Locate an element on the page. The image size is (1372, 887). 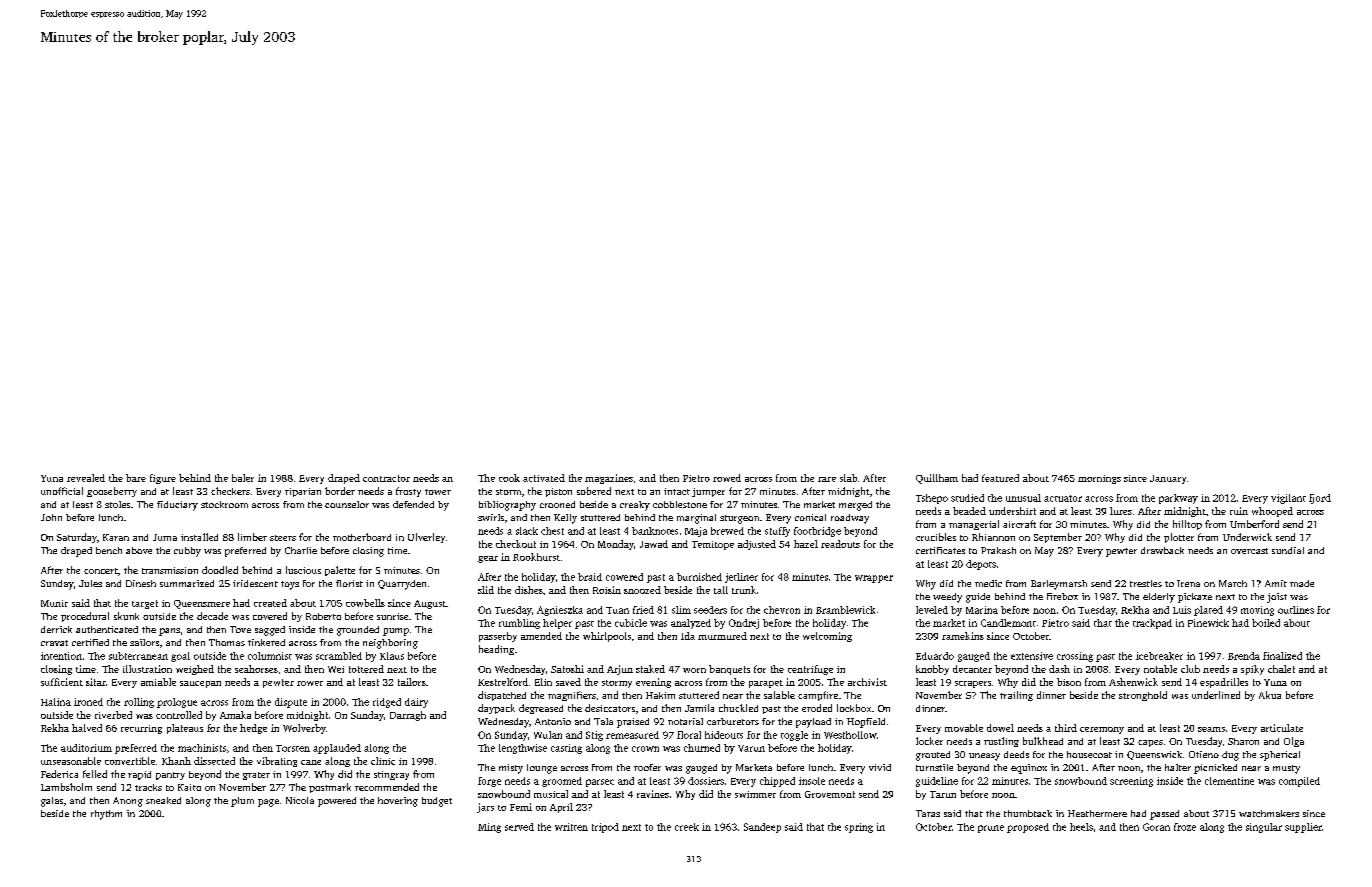
watchmakers is located at coordinates (1269, 813).
